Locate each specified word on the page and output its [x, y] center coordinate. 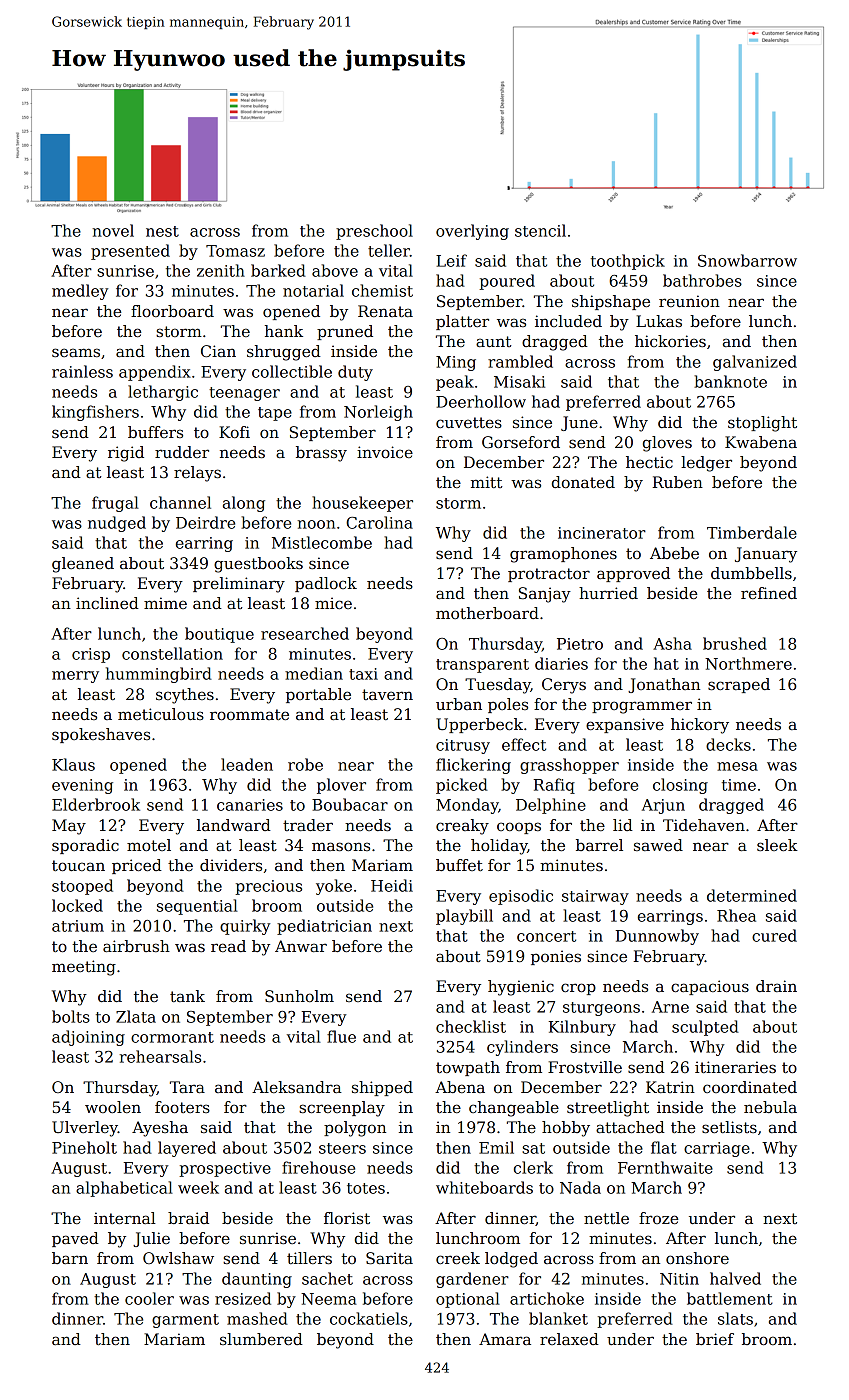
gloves [667, 444]
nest [162, 231]
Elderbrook [96, 804]
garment [185, 1321]
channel [180, 502]
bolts [71, 1016]
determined [752, 895]
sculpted [705, 1028]
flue [341, 1036]
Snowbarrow [747, 260]
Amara [505, 1339]
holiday [499, 847]
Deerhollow [481, 401]
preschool [374, 232]
